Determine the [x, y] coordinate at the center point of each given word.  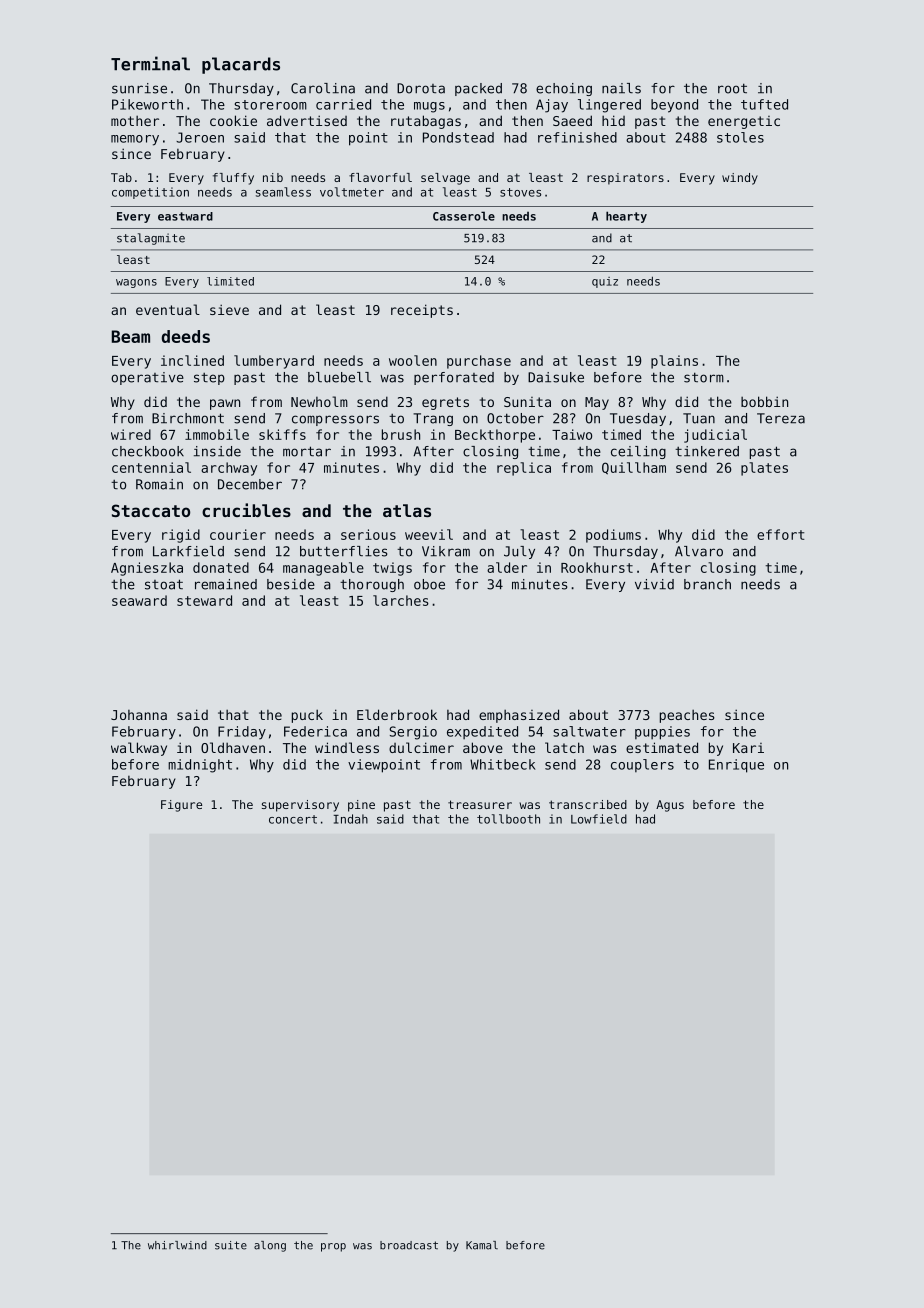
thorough [372, 585]
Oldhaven [233, 747]
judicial [715, 436]
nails [621, 88]
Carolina [323, 88]
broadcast [409, 1245]
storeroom [270, 105]
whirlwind [177, 1245]
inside [217, 451]
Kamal [482, 1245]
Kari [748, 748]
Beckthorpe [495, 436]
